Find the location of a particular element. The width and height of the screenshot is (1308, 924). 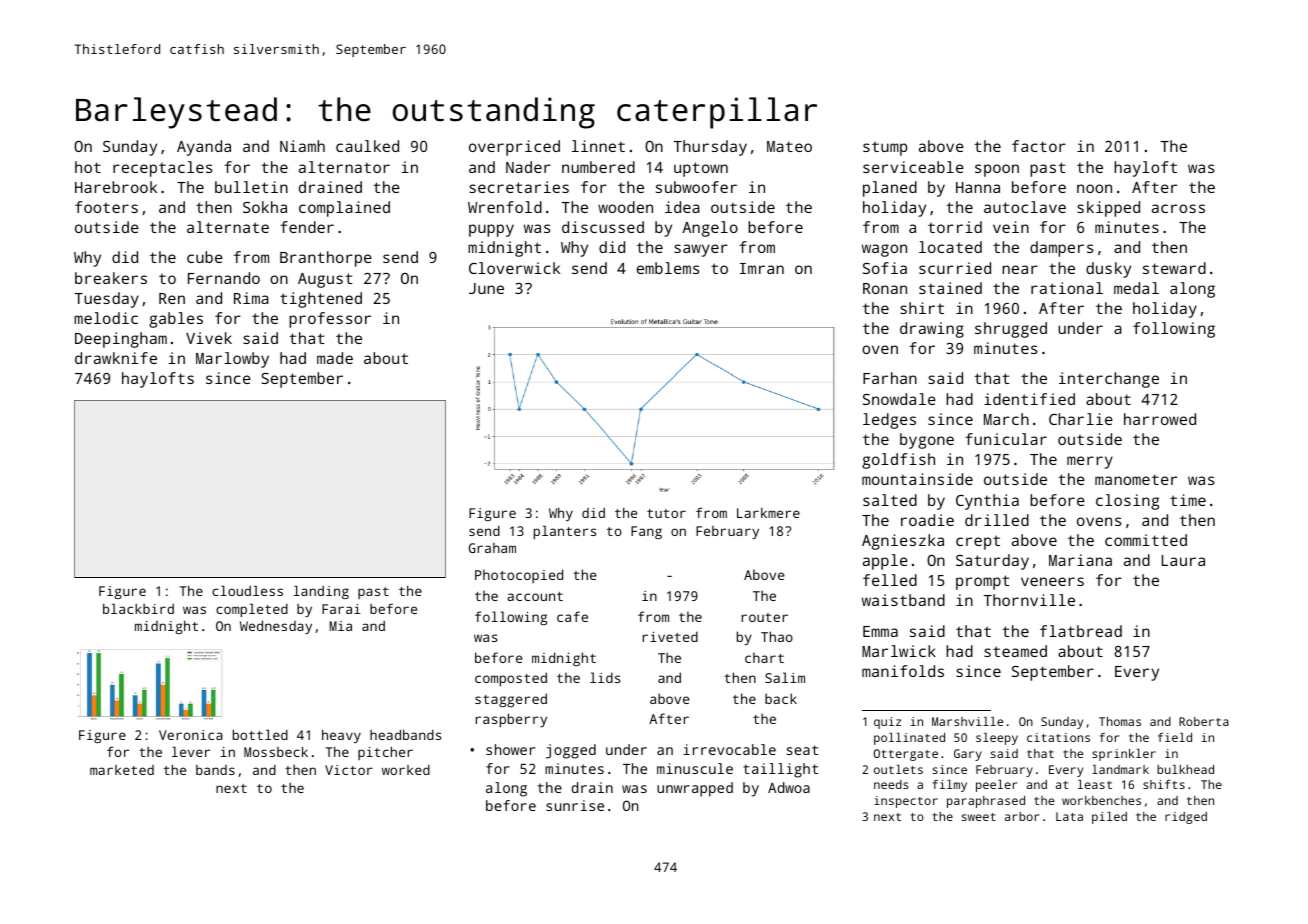

Ayanda is located at coordinates (204, 148).
